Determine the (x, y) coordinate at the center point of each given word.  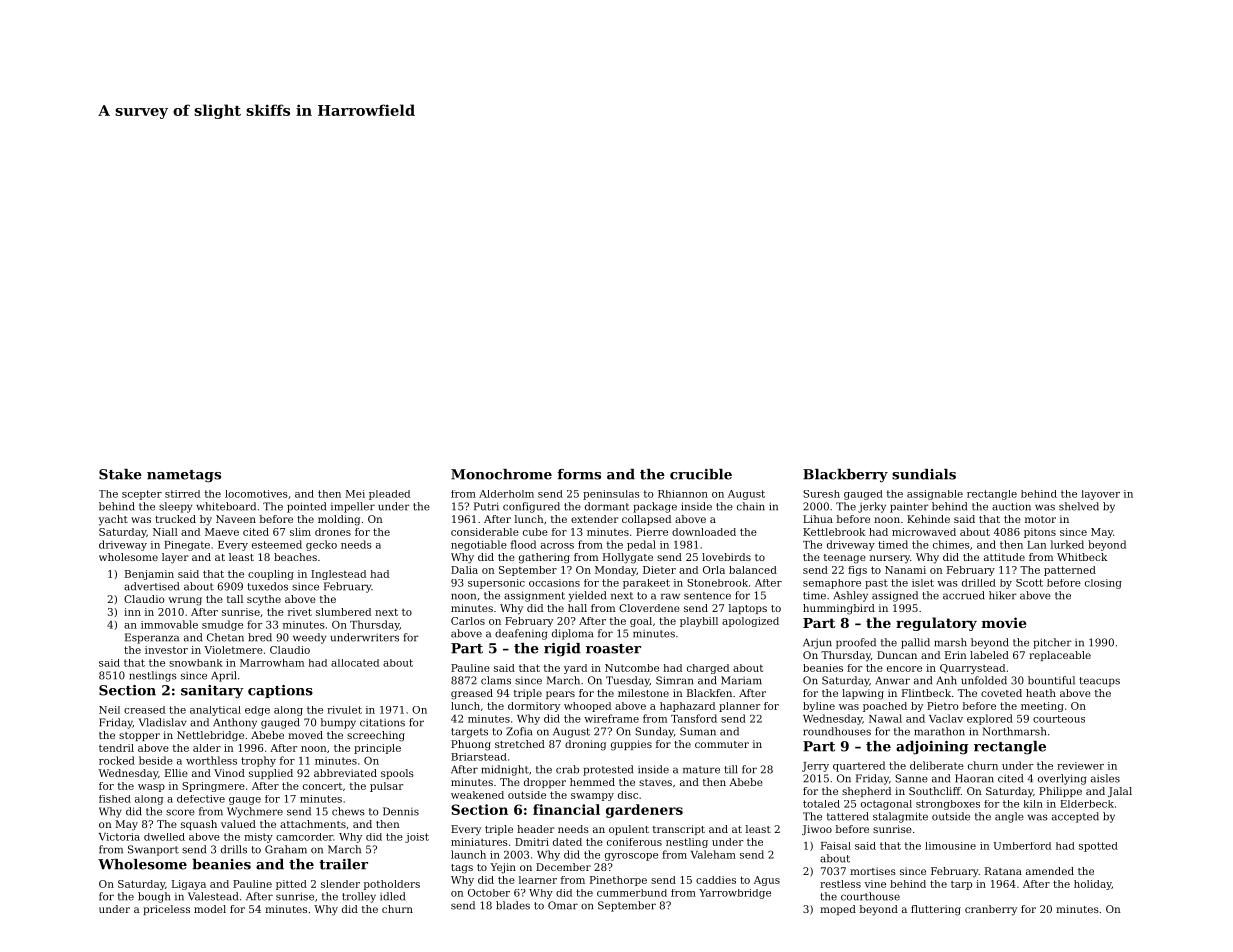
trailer (343, 864)
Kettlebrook (834, 532)
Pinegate (187, 546)
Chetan (225, 637)
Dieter (659, 570)
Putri (486, 506)
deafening (521, 634)
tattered (848, 816)
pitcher (1052, 643)
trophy (258, 761)
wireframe (611, 718)
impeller (353, 507)
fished (115, 799)
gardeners (644, 811)
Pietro (942, 706)
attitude (1004, 557)
